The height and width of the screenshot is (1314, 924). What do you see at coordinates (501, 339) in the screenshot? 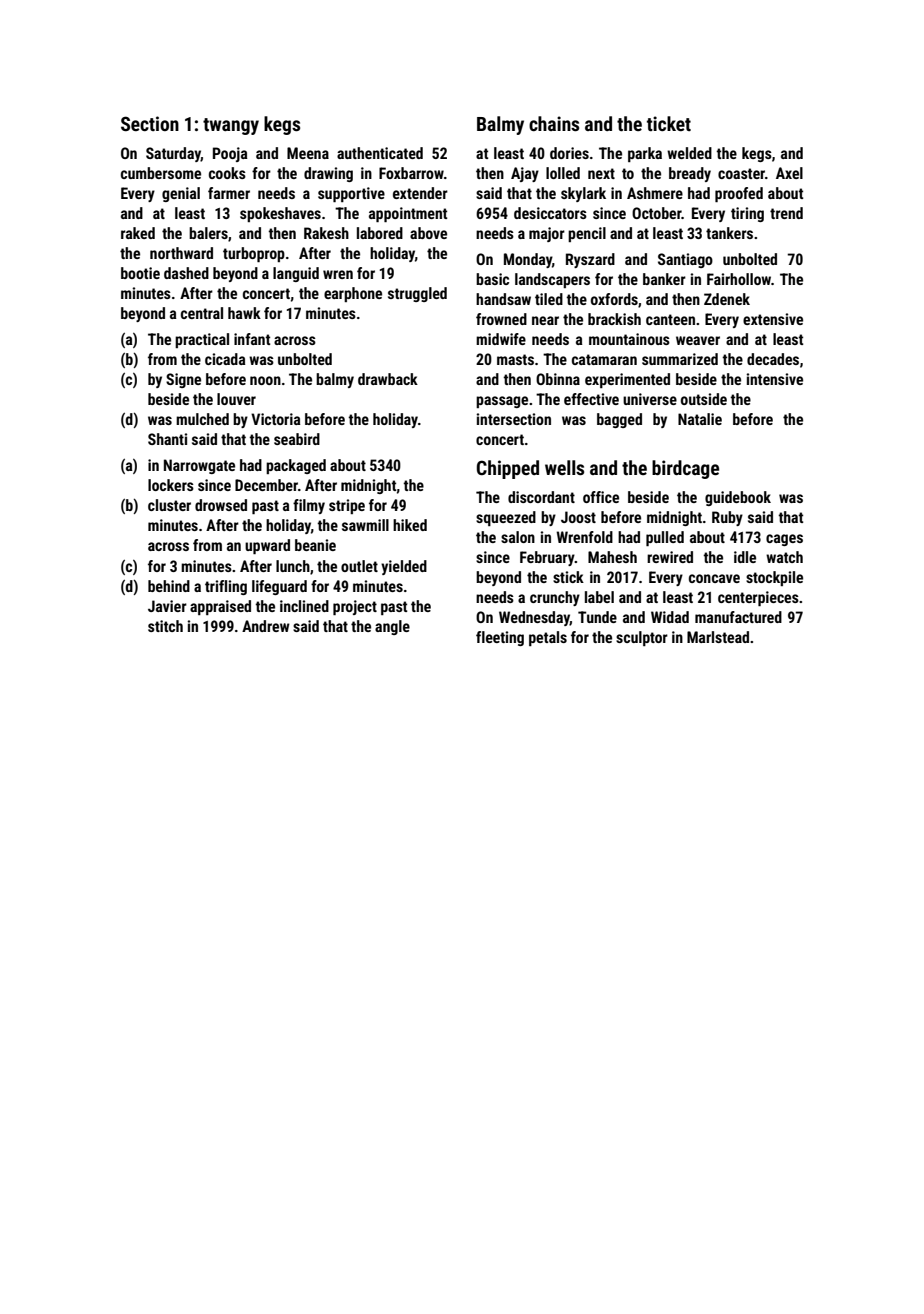
I see `midwife` at bounding box center [501, 339].
